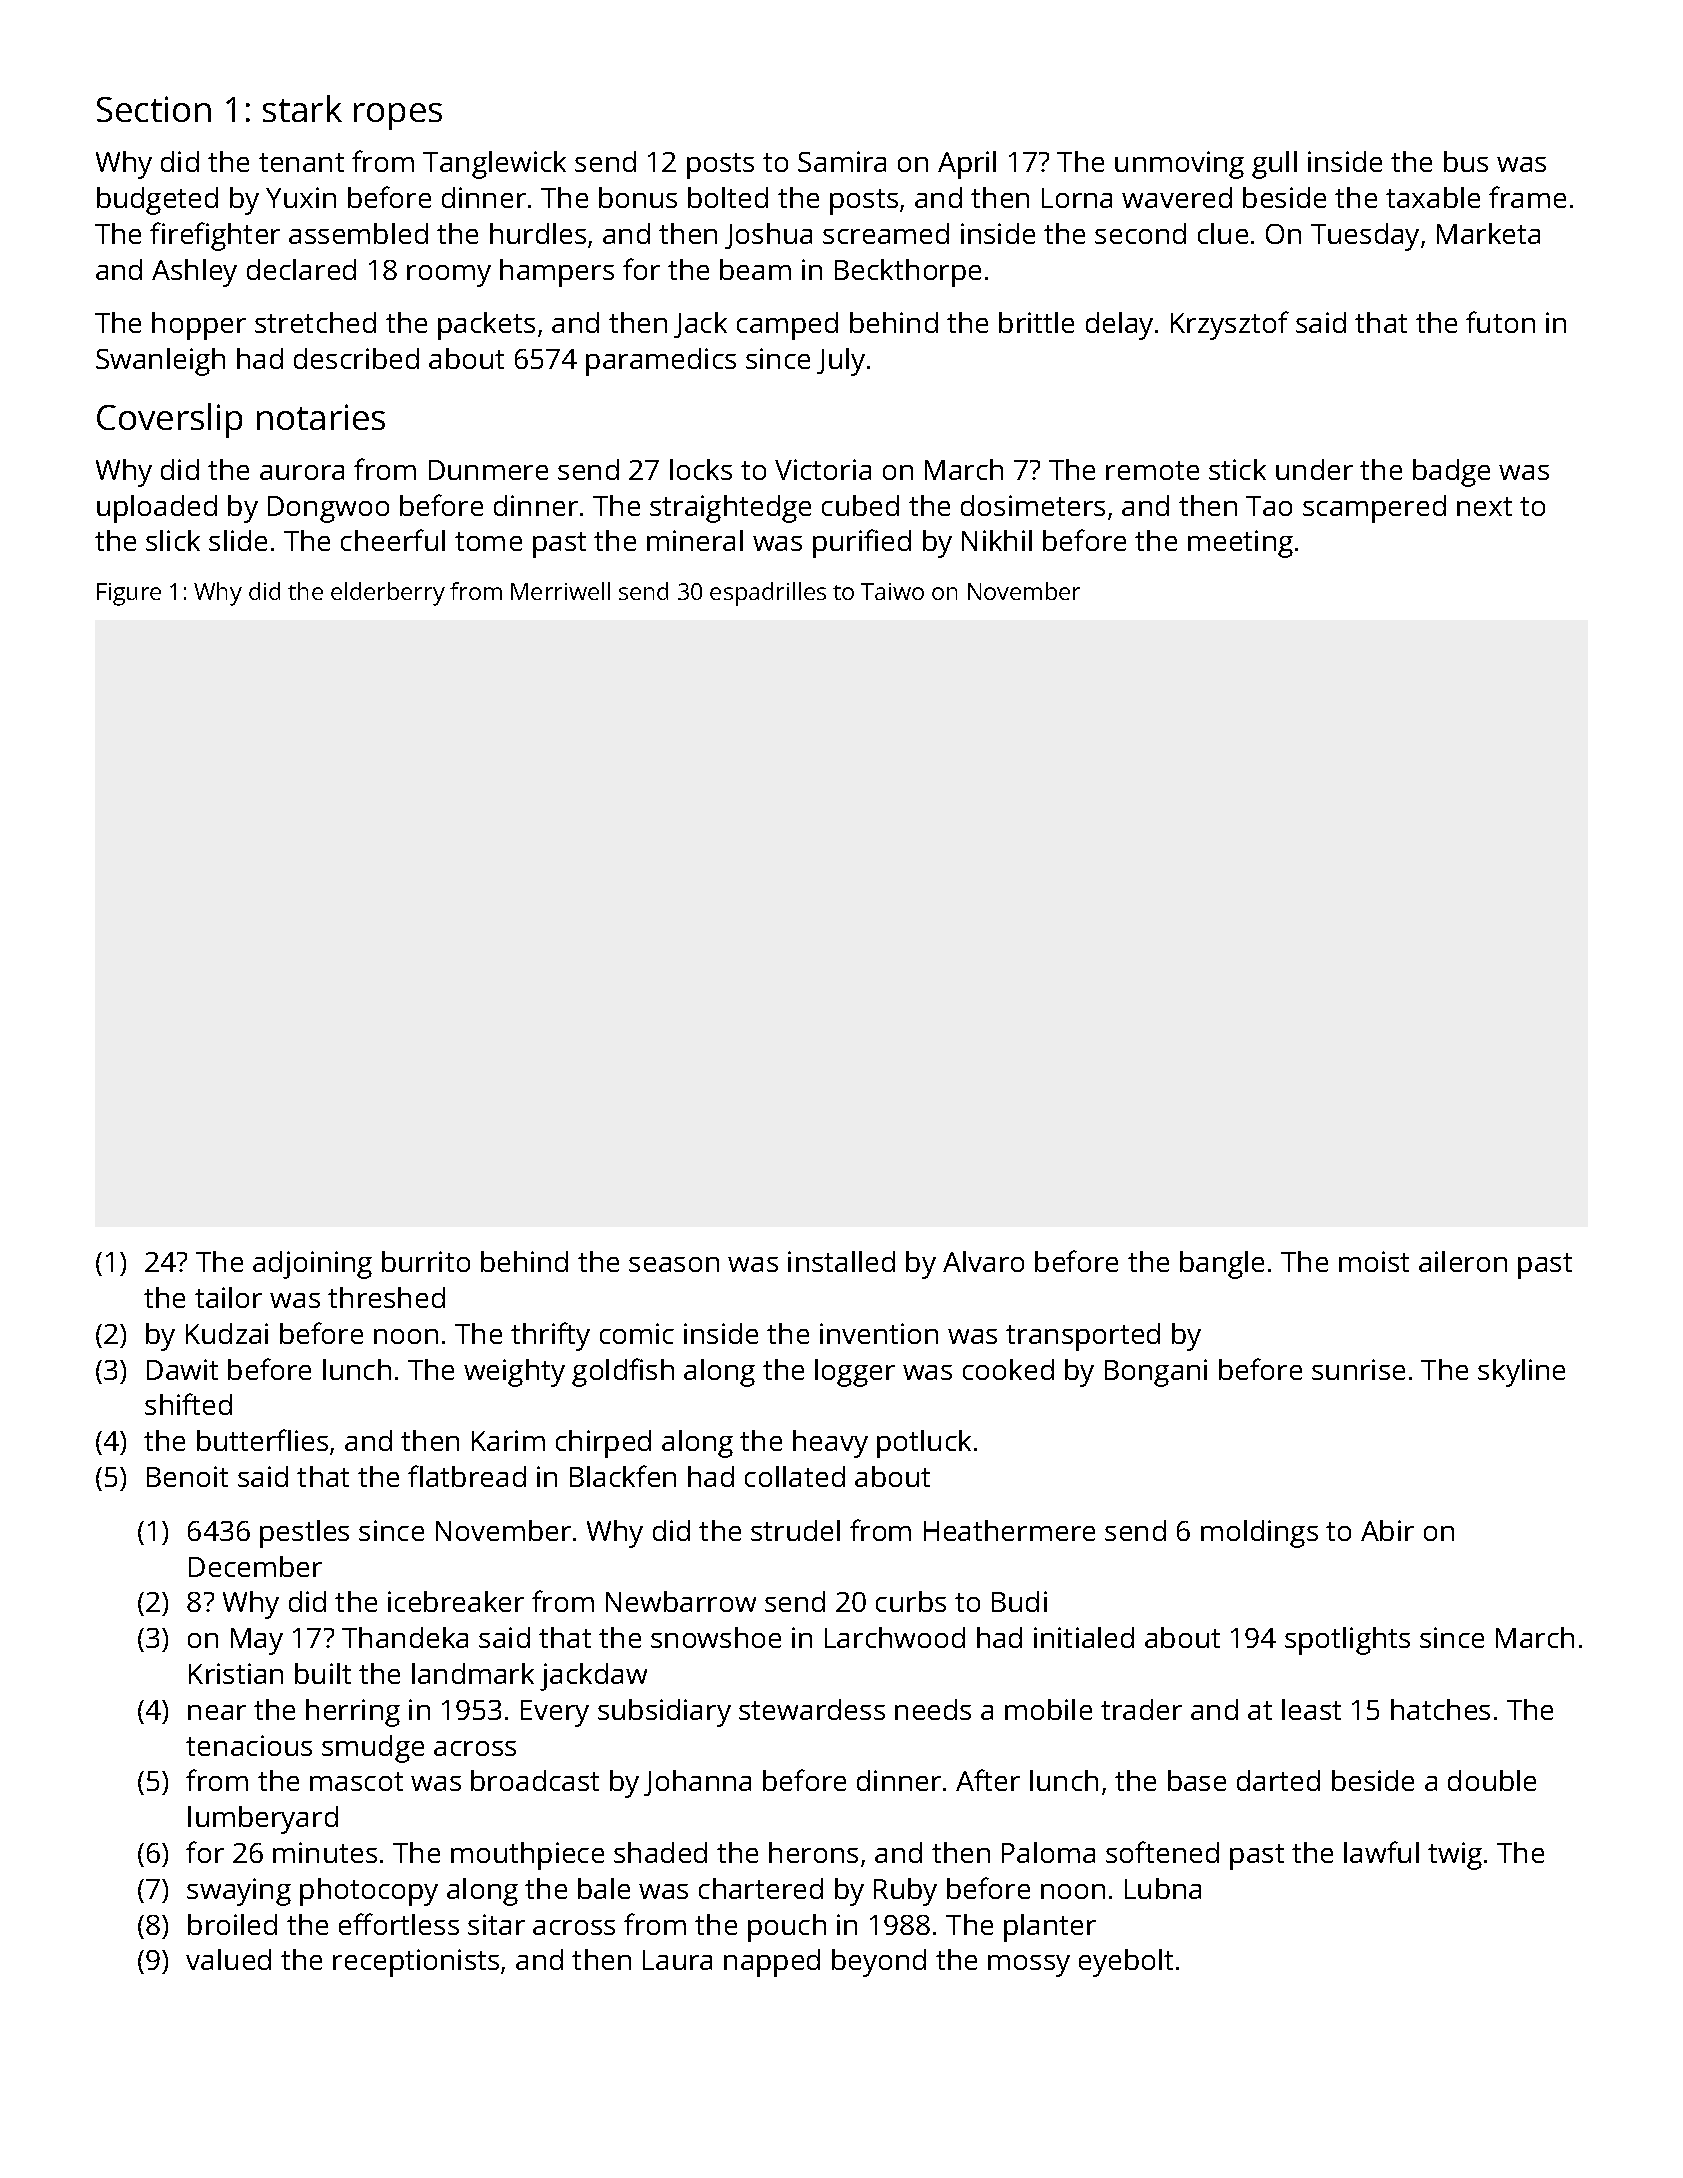 This page has height=2178, width=1683. Describe the element at coordinates (768, 594) in the page. I see `espadrilles` at that location.
